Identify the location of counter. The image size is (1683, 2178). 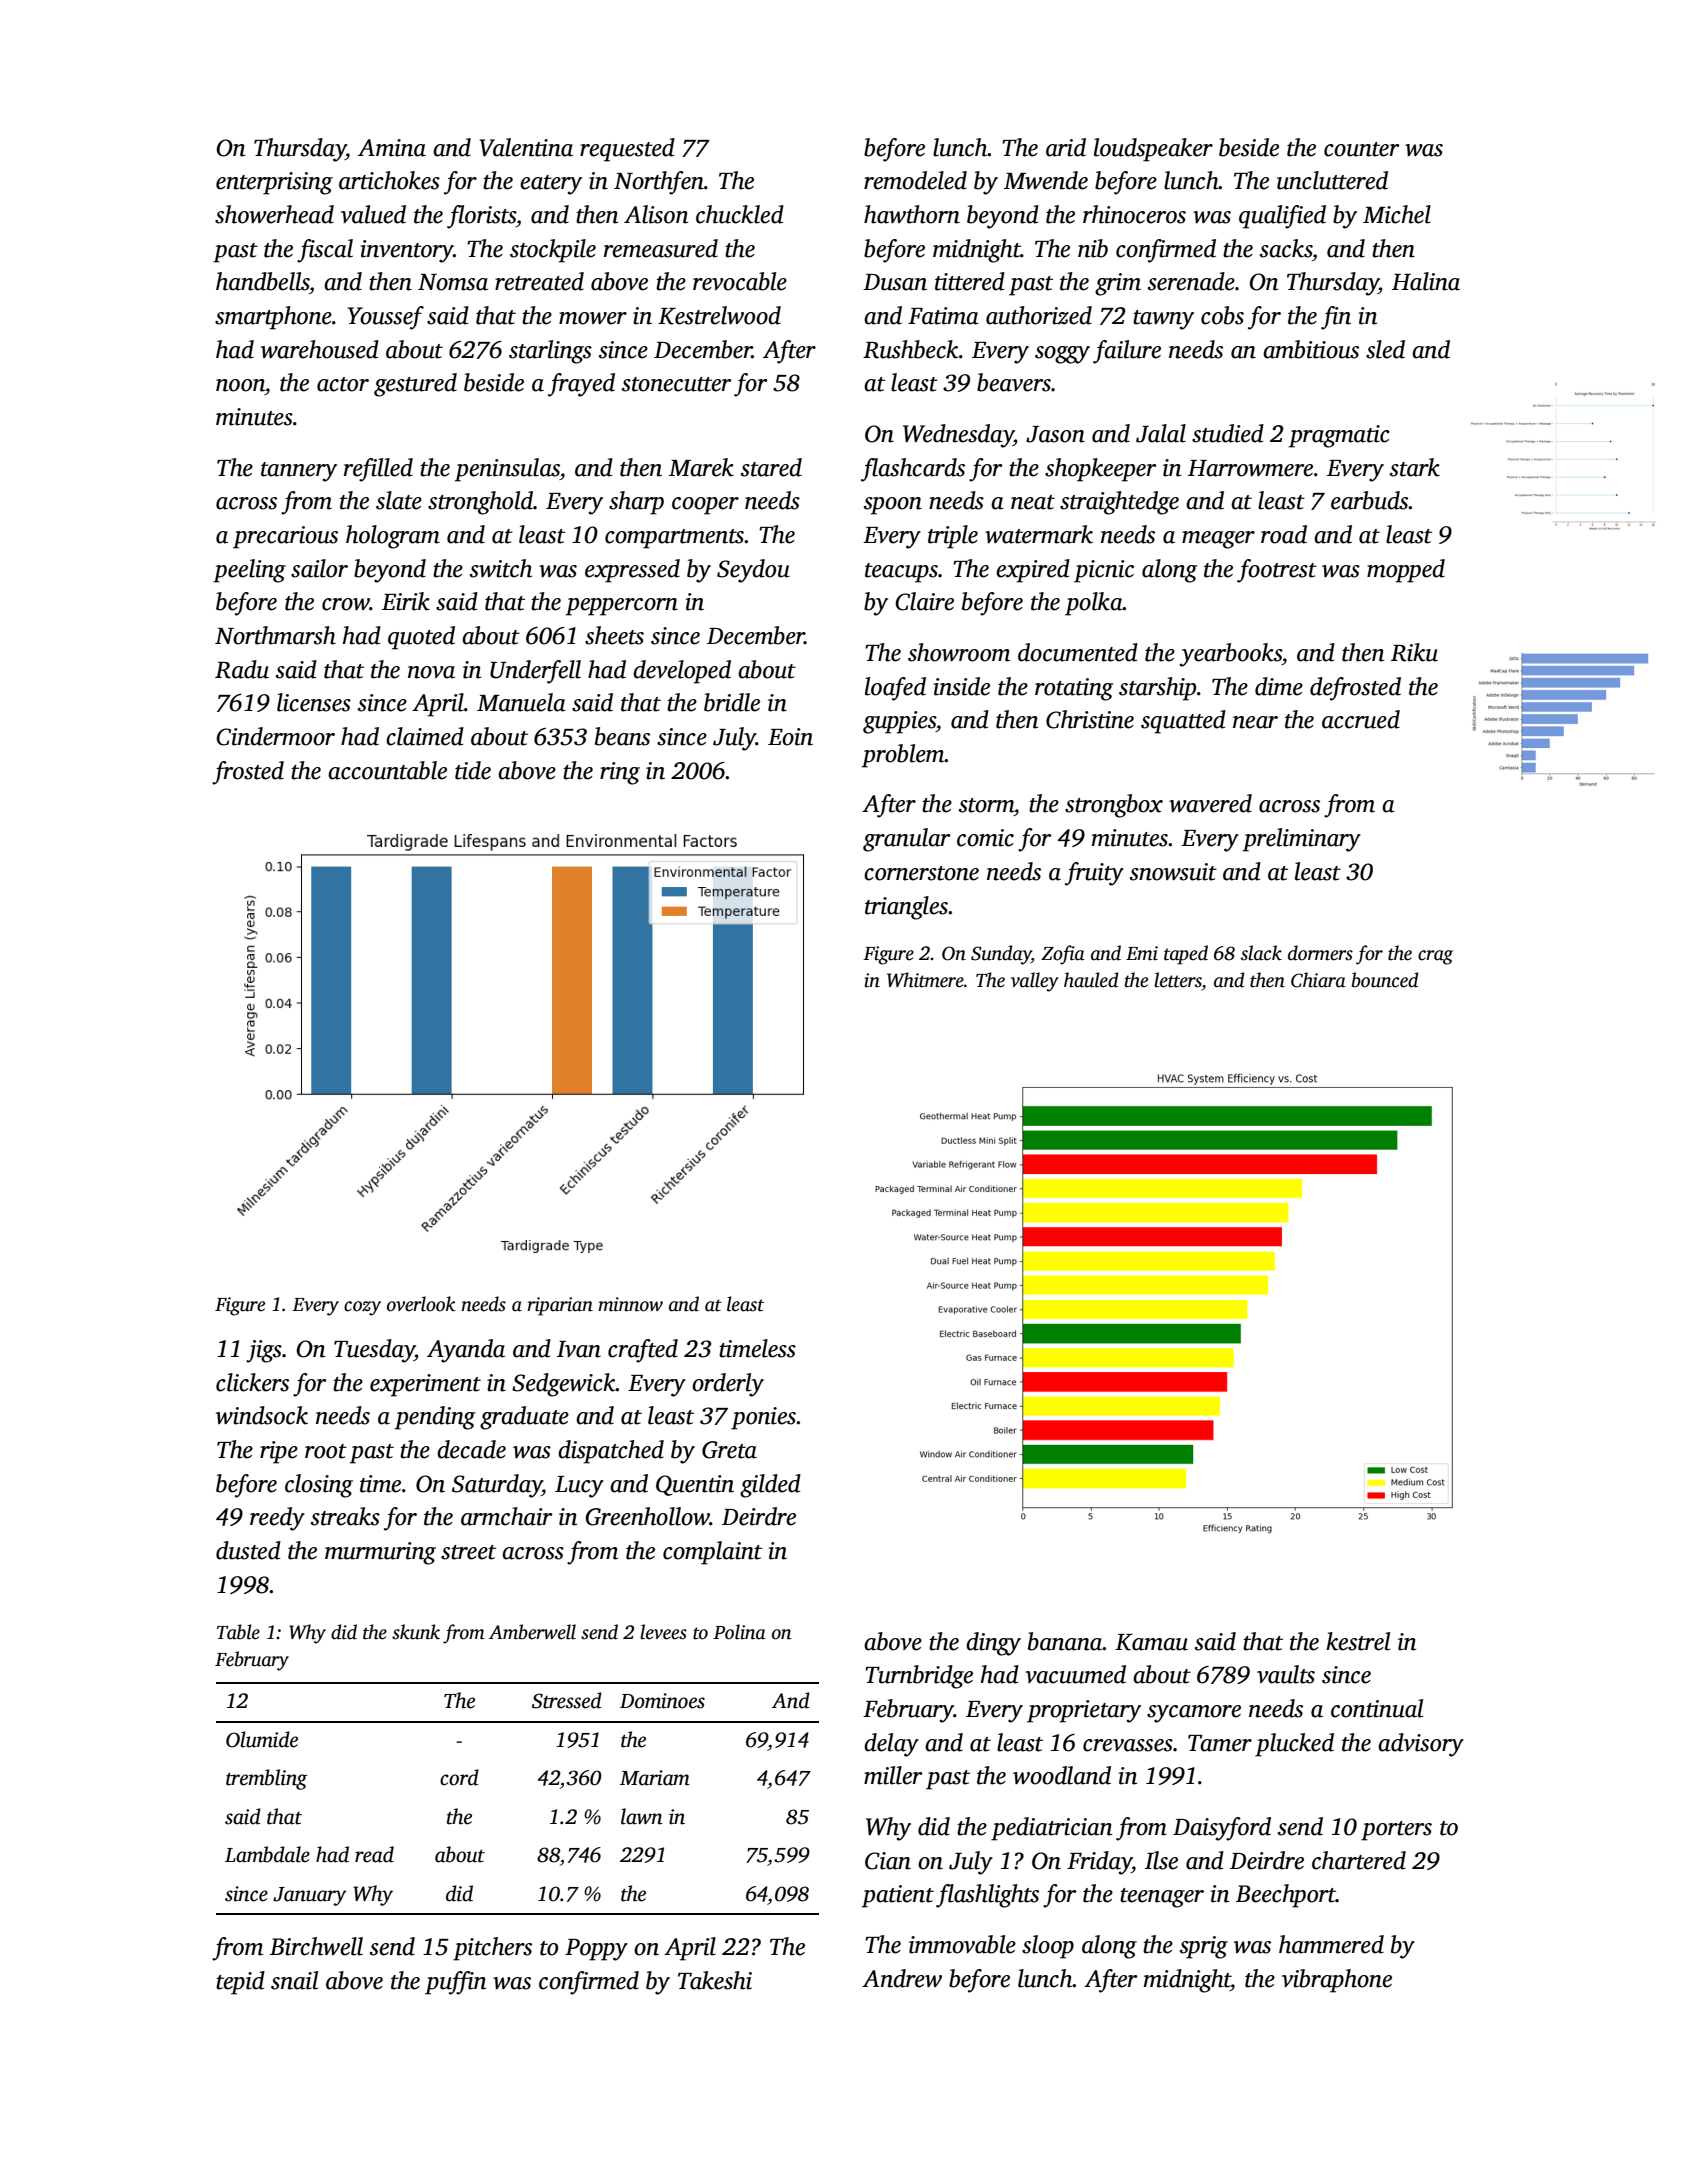
(1361, 149).
